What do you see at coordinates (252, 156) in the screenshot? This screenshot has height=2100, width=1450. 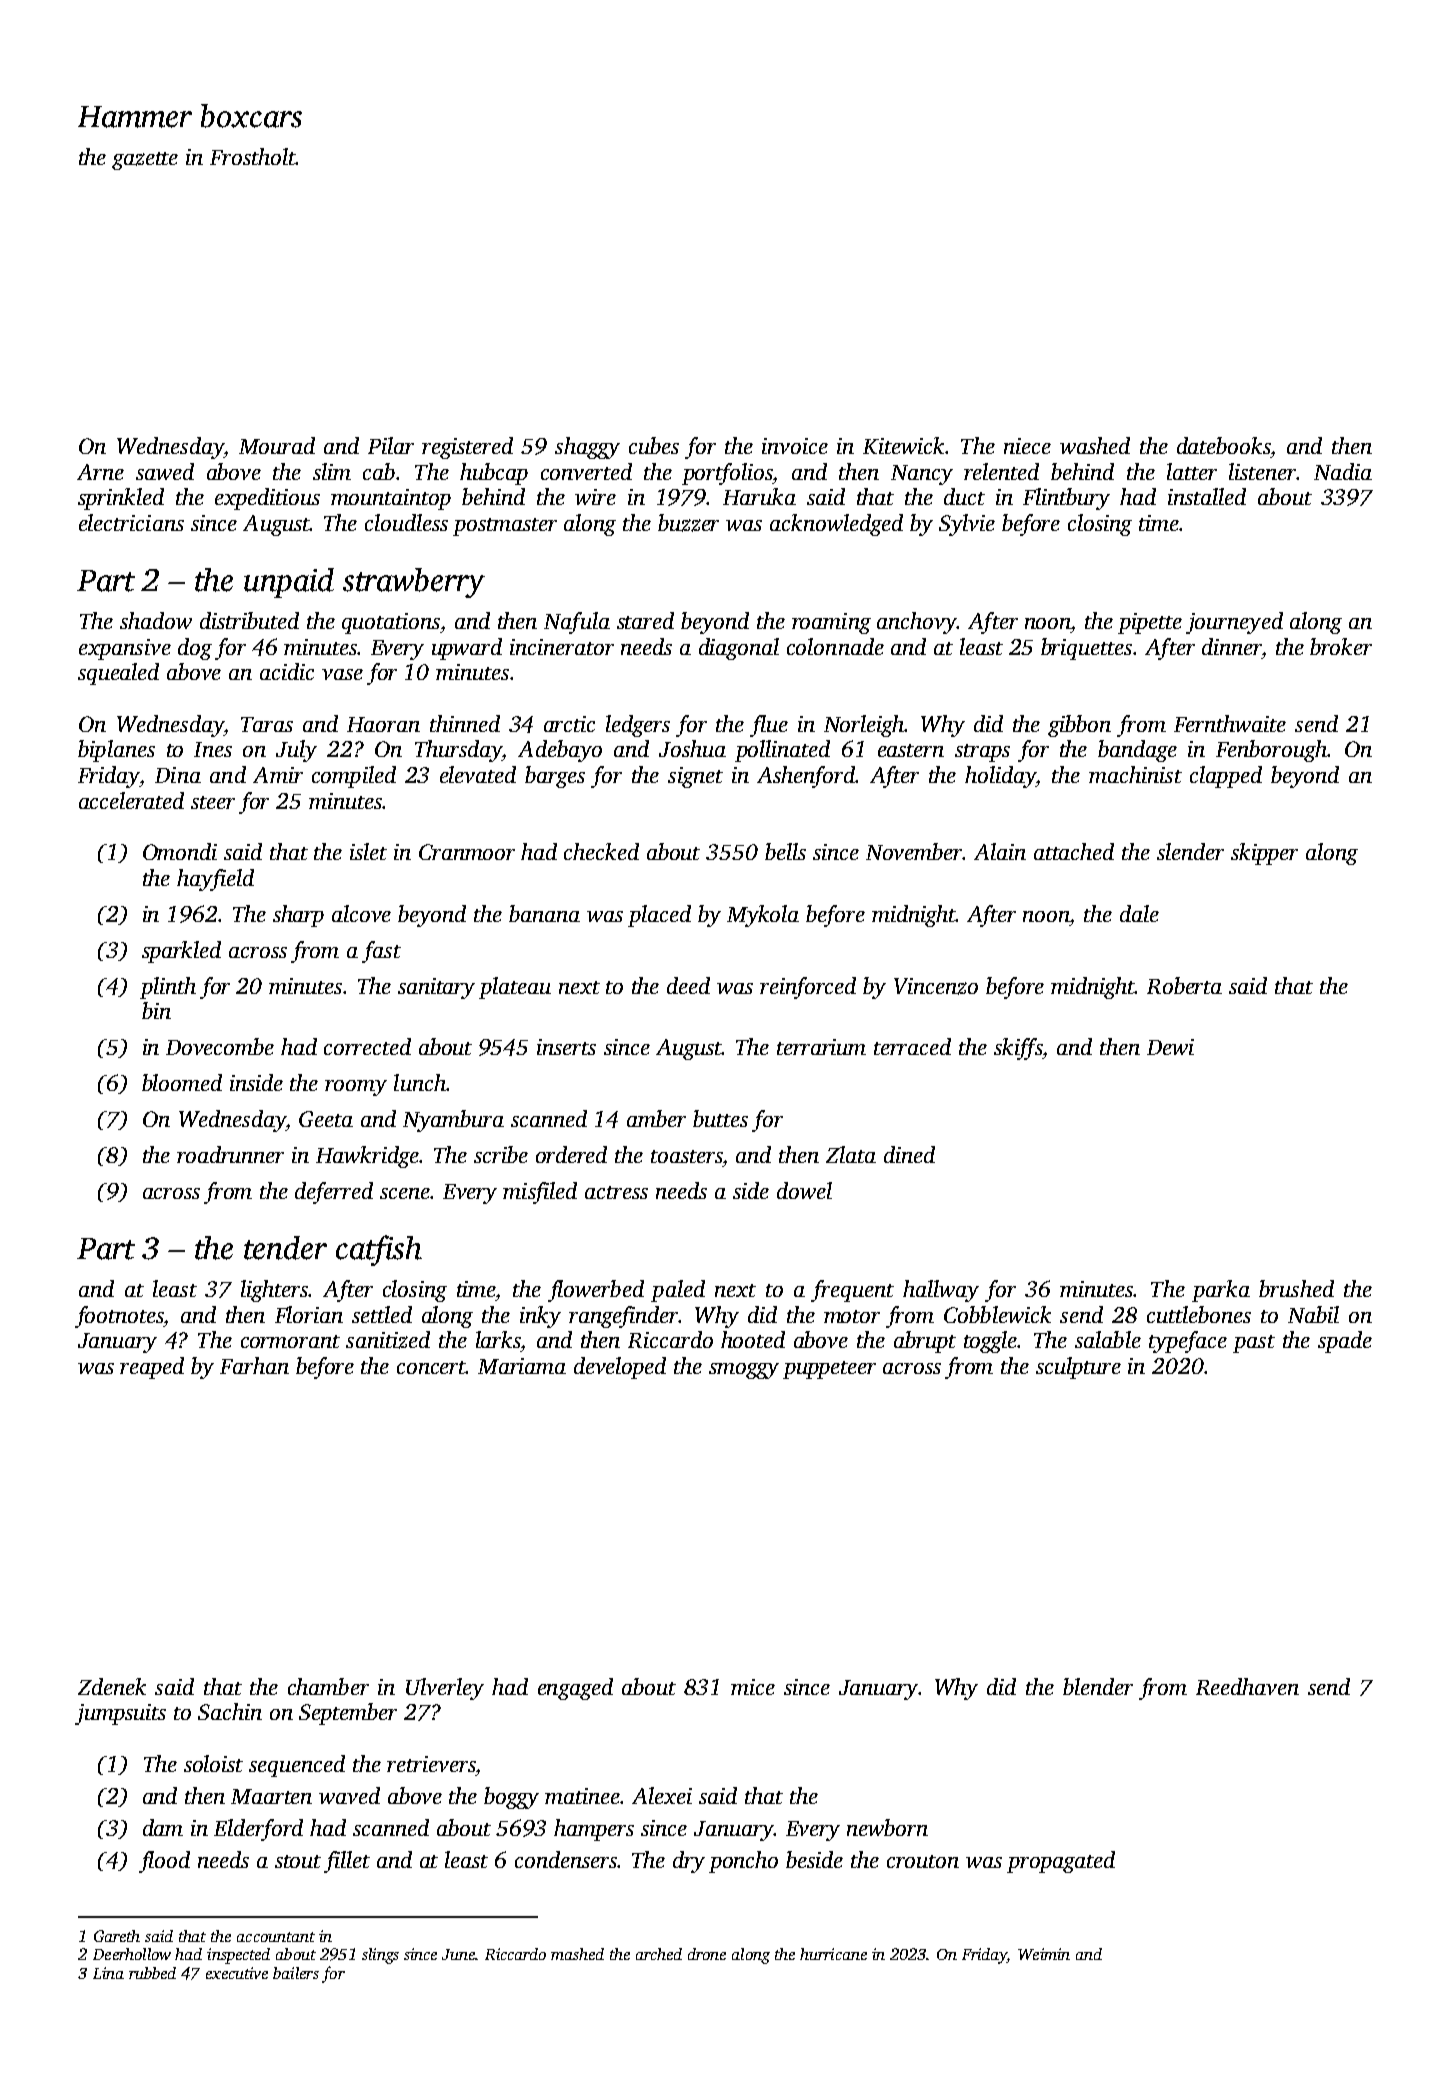 I see `Frostholt` at bounding box center [252, 156].
